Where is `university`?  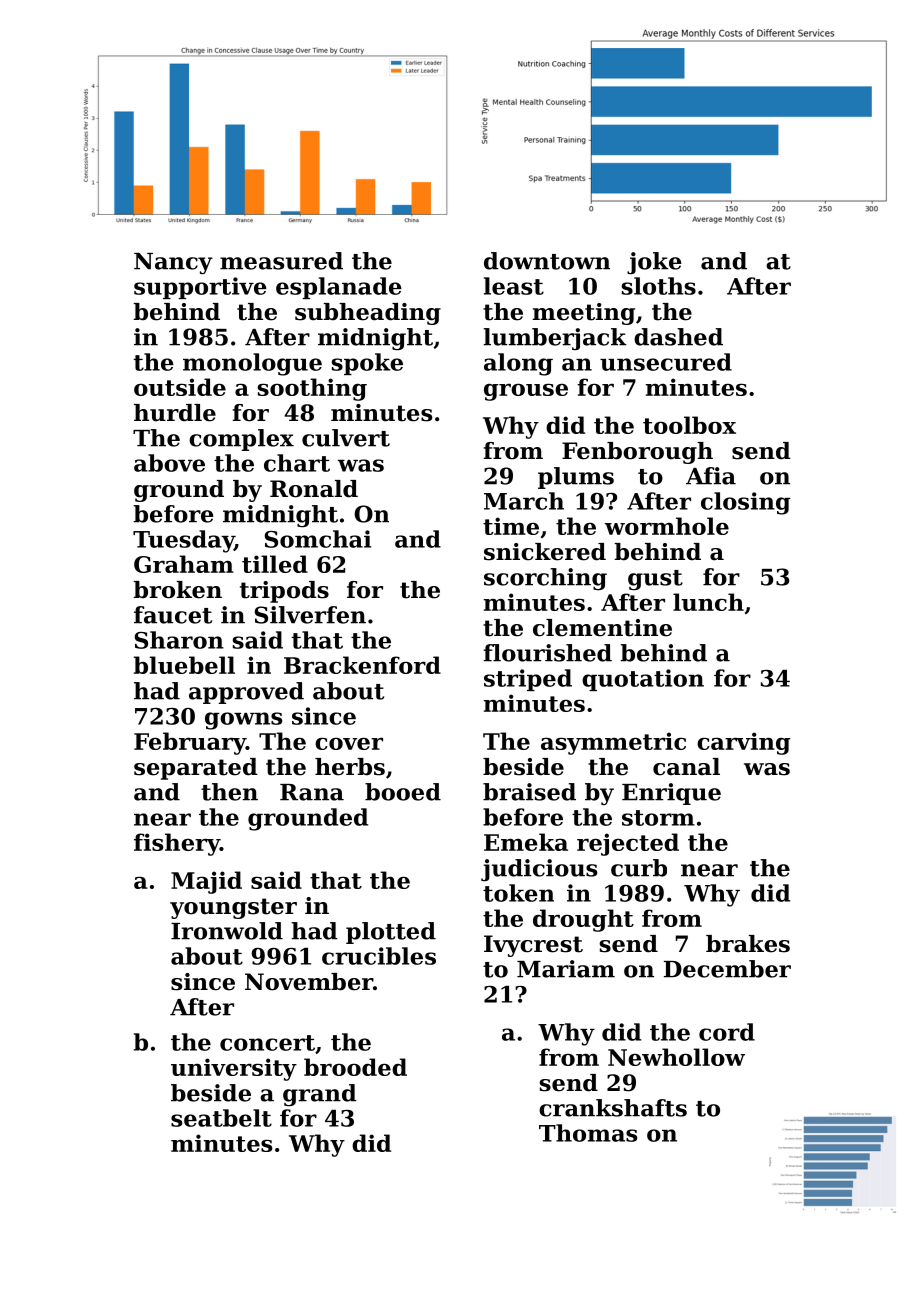
university is located at coordinates (234, 1069).
